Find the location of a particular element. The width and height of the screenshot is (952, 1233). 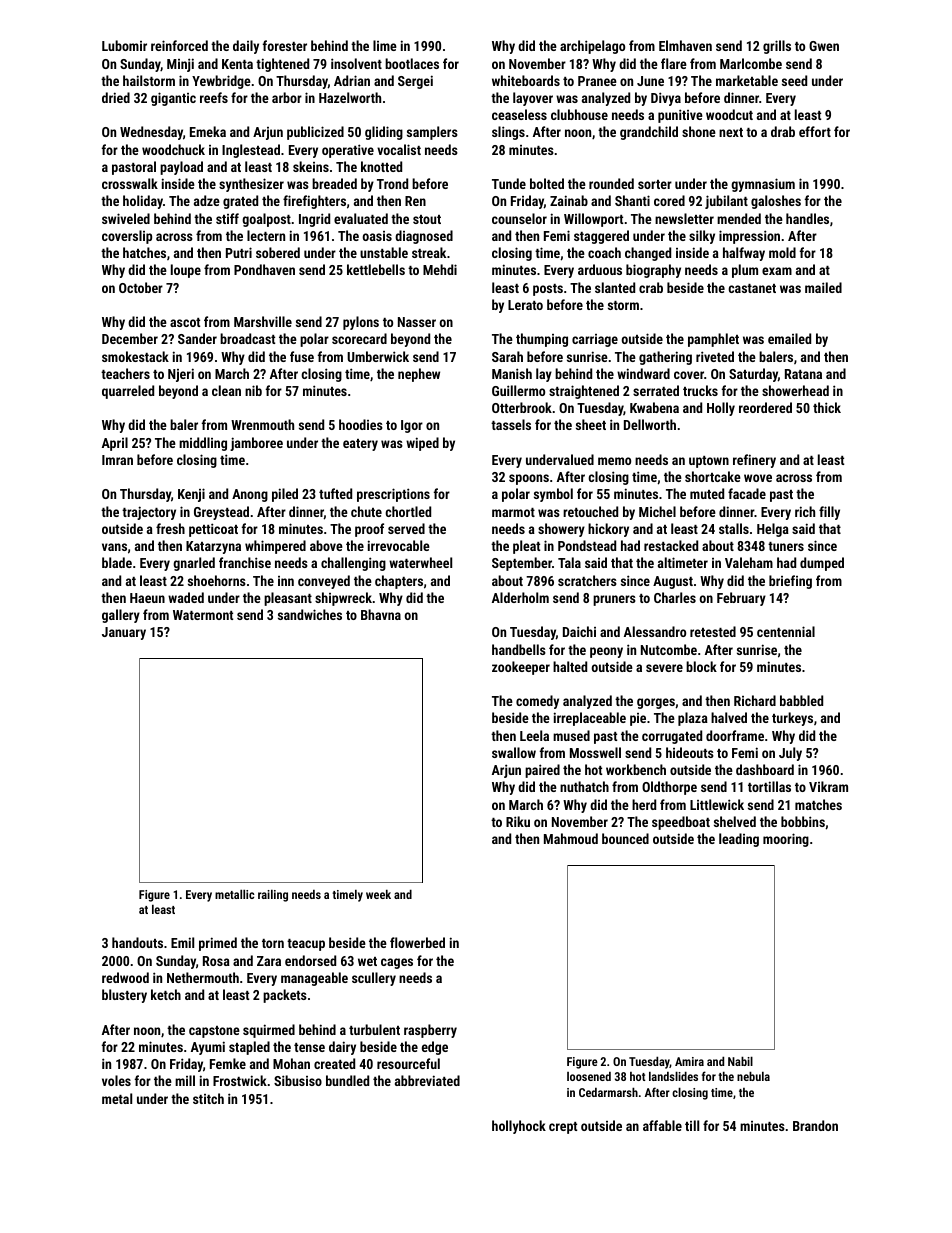

Mahmoud is located at coordinates (571, 838).
